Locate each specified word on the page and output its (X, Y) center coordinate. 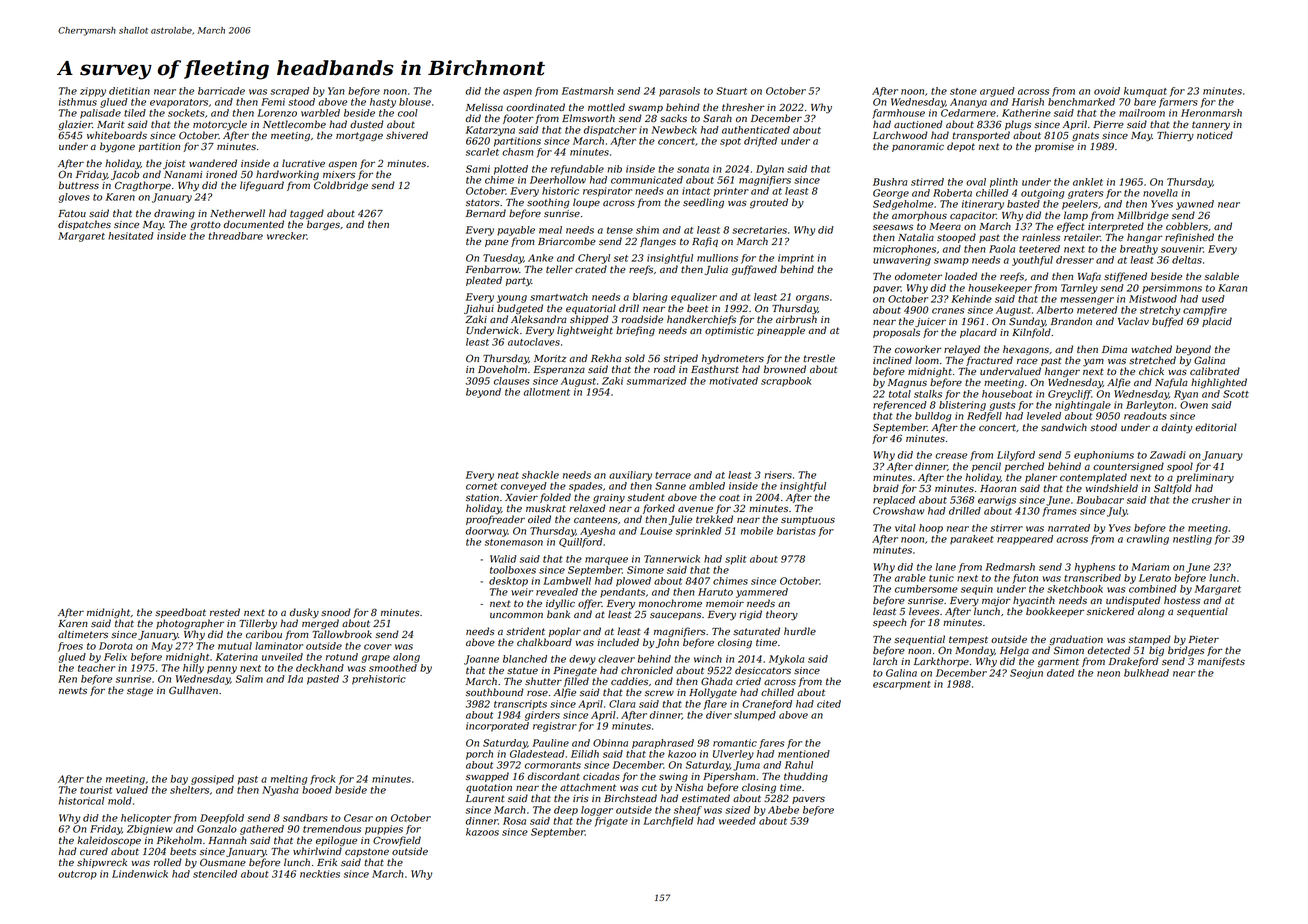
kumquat (1145, 92)
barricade (221, 91)
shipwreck (102, 863)
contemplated (1093, 478)
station (482, 497)
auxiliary (630, 476)
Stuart (731, 91)
